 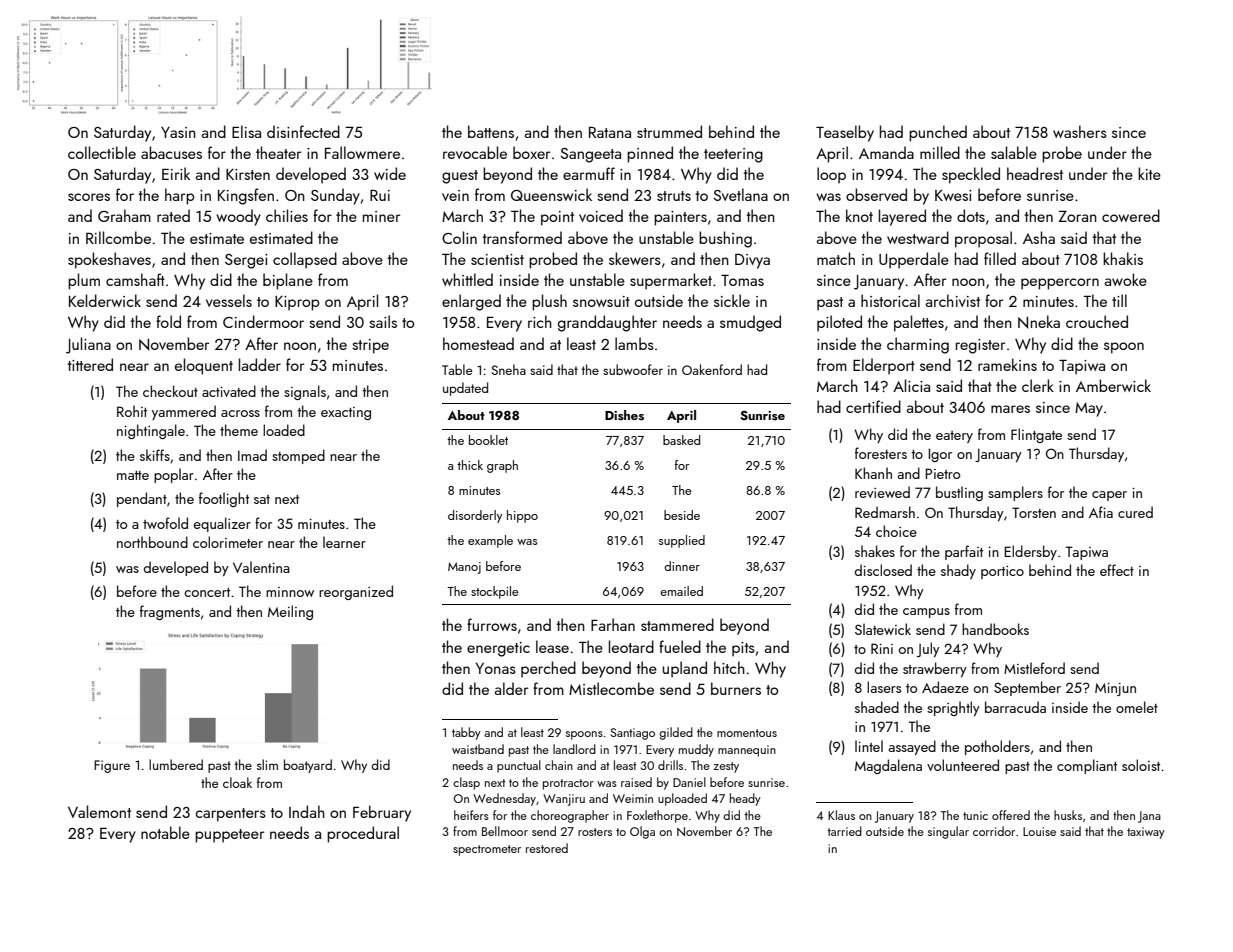 I want to click on portico, so click(x=1002, y=572).
